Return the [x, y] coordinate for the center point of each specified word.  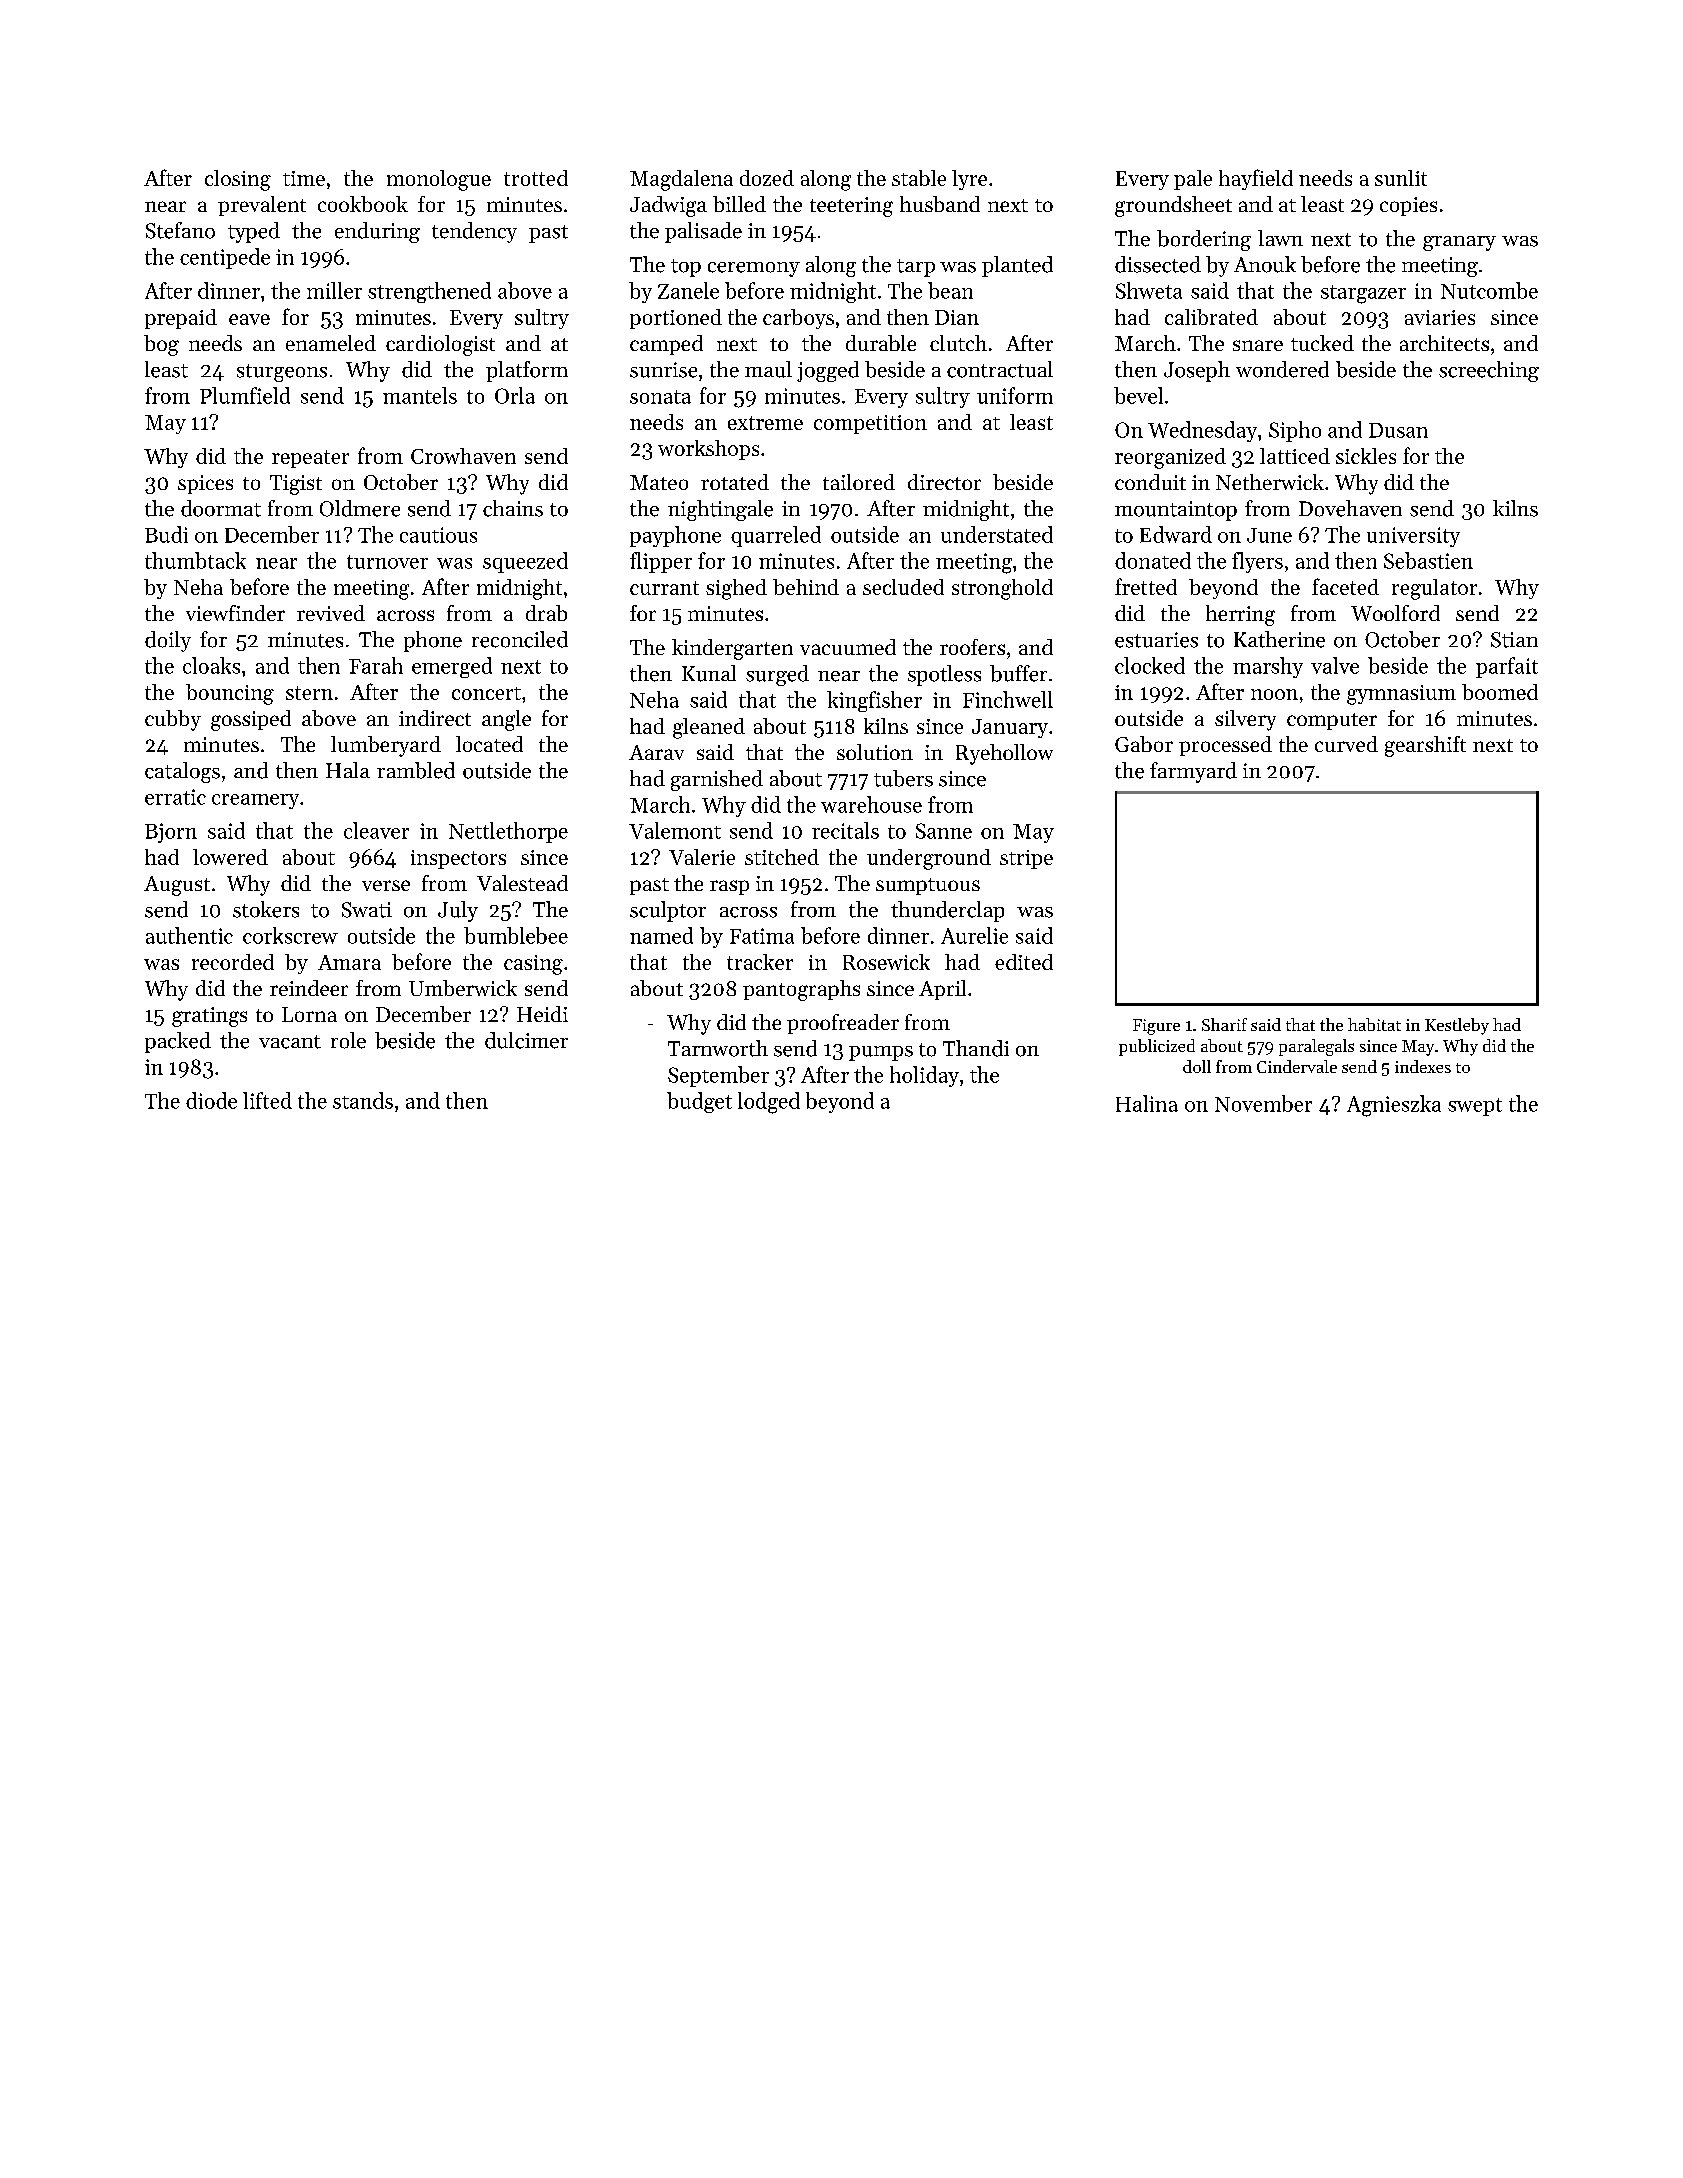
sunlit [1401, 178]
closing [238, 180]
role [348, 1040]
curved [1346, 744]
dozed [767, 178]
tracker [760, 962]
